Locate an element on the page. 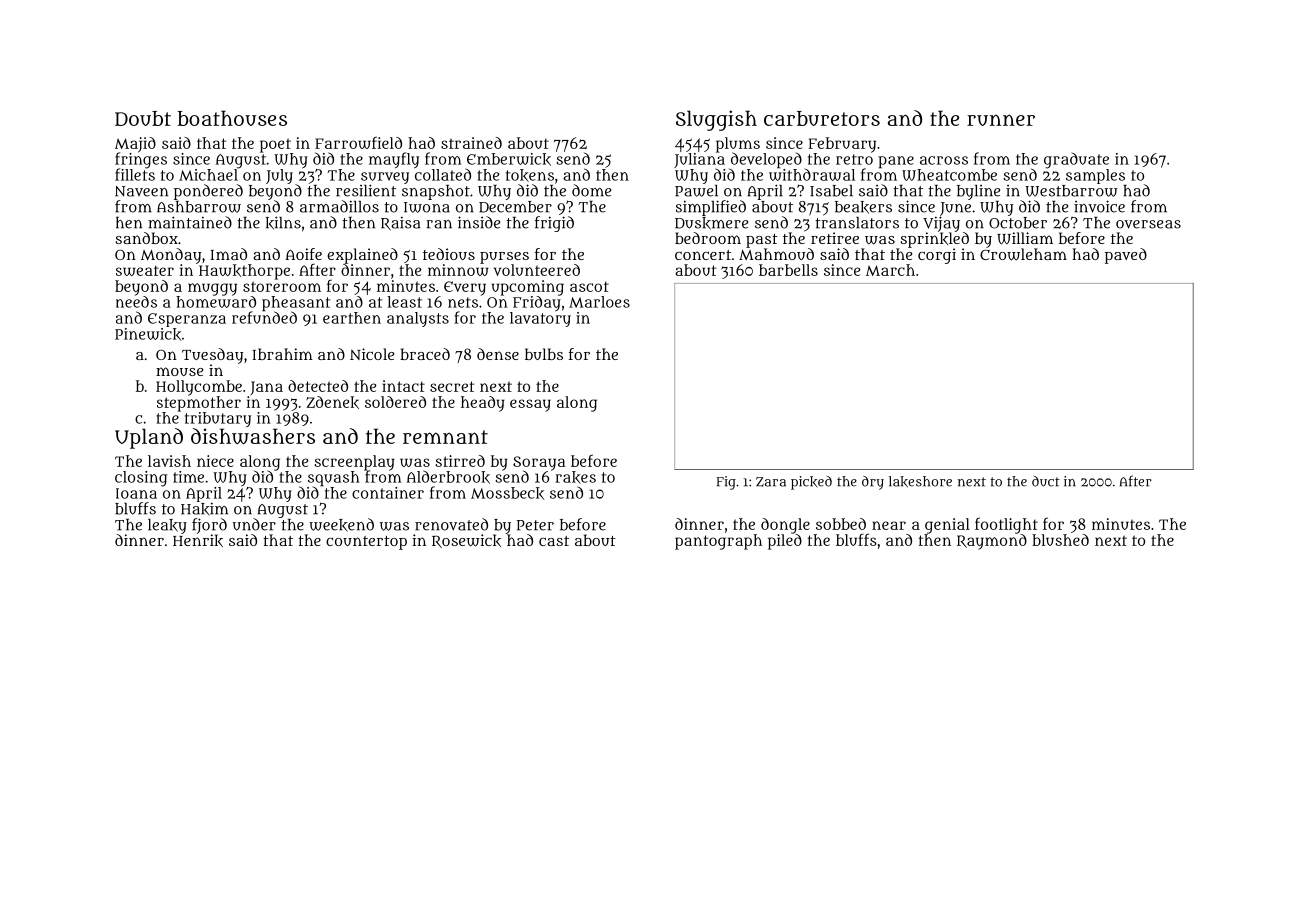 Image resolution: width=1308 pixels, height=924 pixels. near is located at coordinates (889, 525).
